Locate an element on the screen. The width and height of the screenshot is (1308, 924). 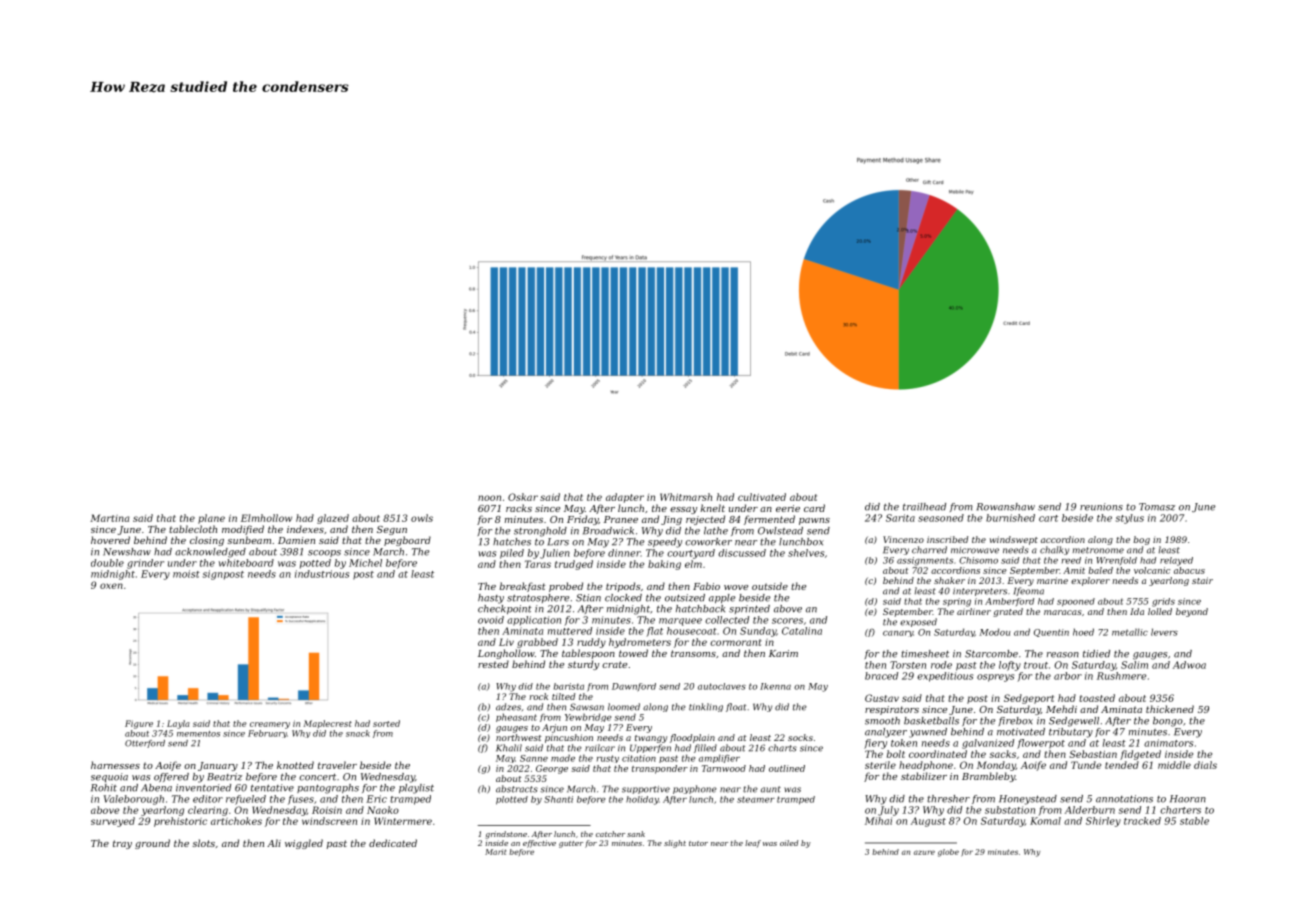
Shanti is located at coordinates (558, 799).
